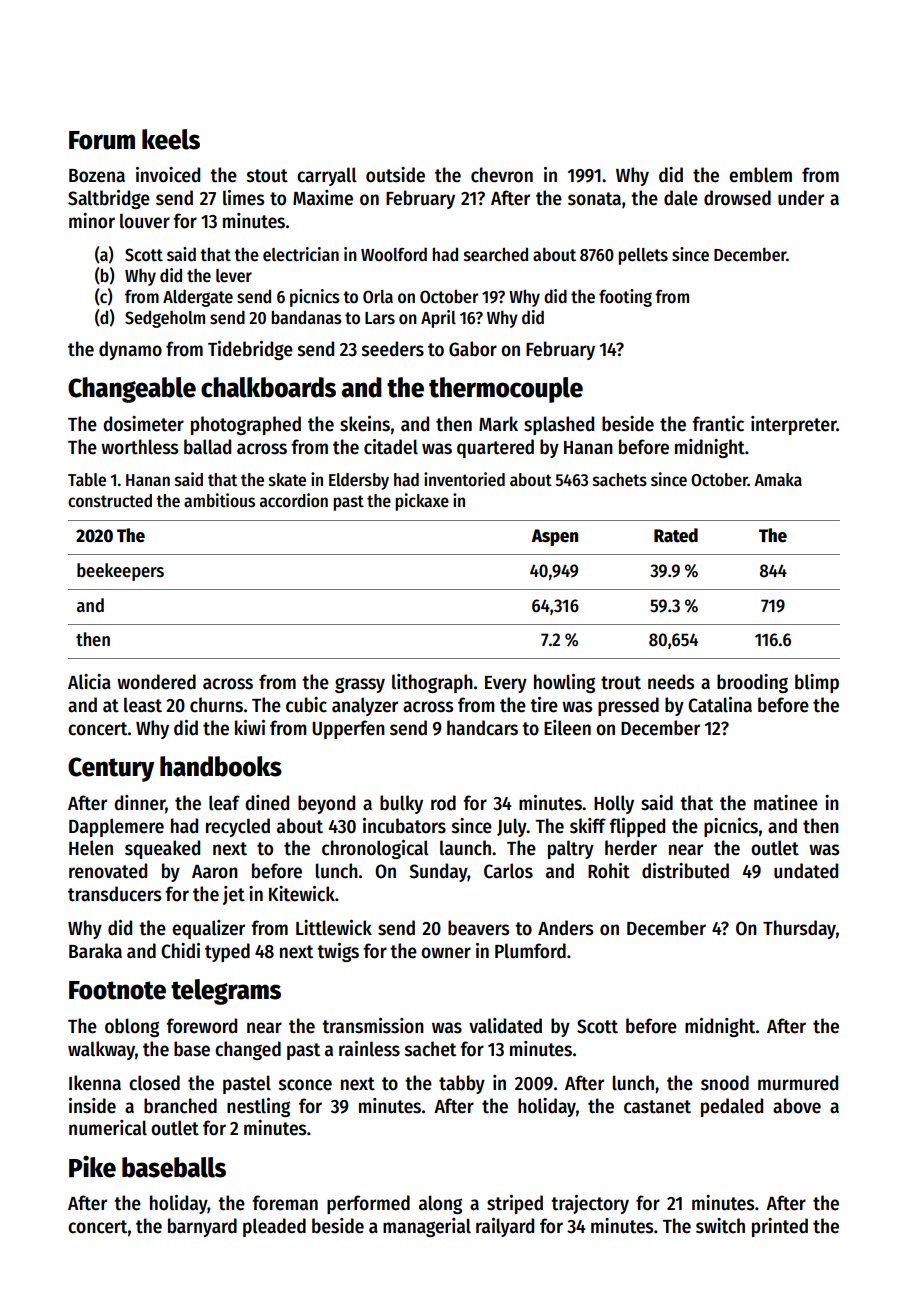  I want to click on constructed, so click(110, 501).
